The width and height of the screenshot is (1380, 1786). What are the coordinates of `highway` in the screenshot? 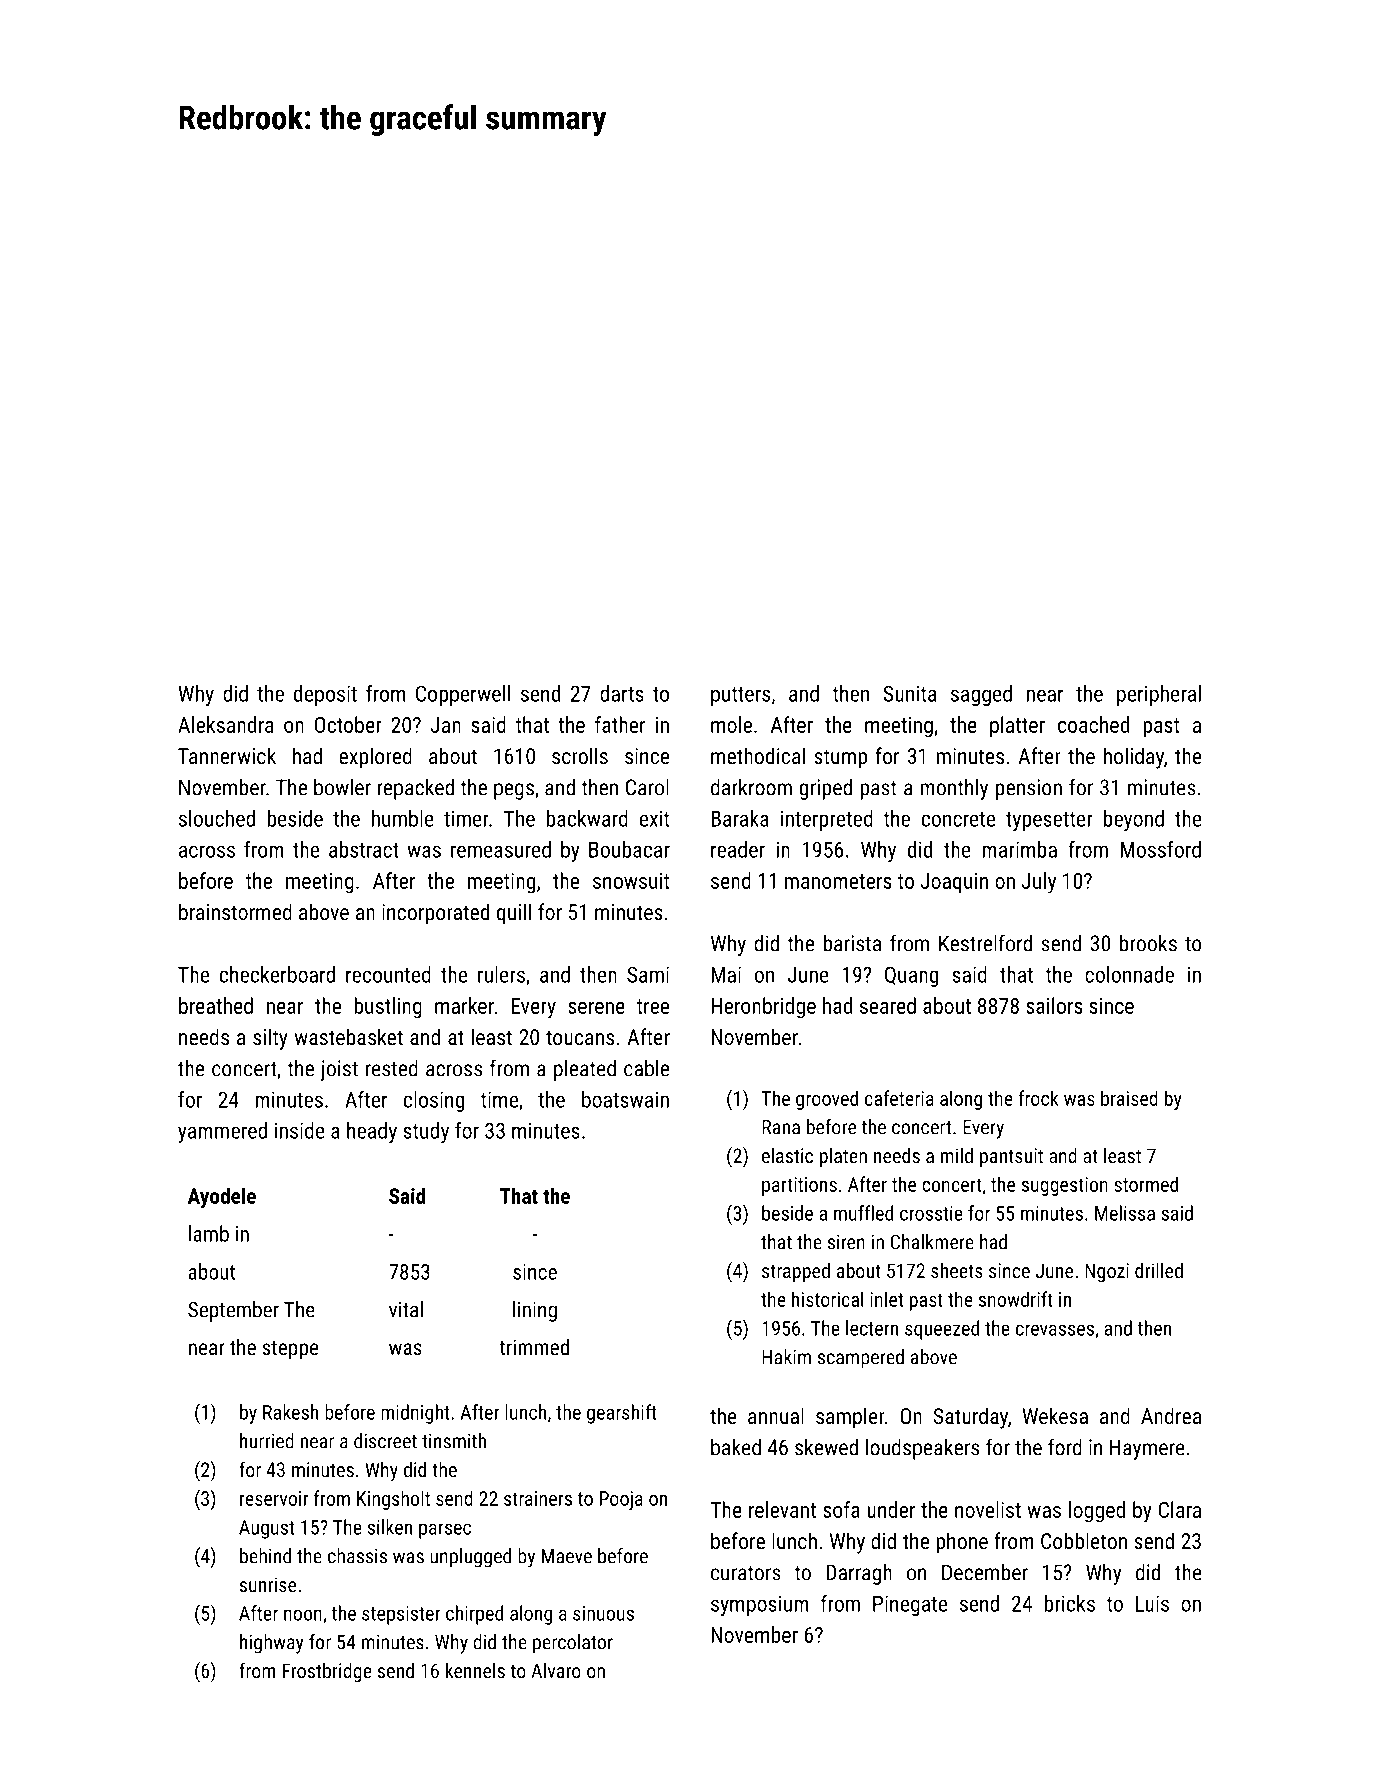 It's located at (272, 1644).
